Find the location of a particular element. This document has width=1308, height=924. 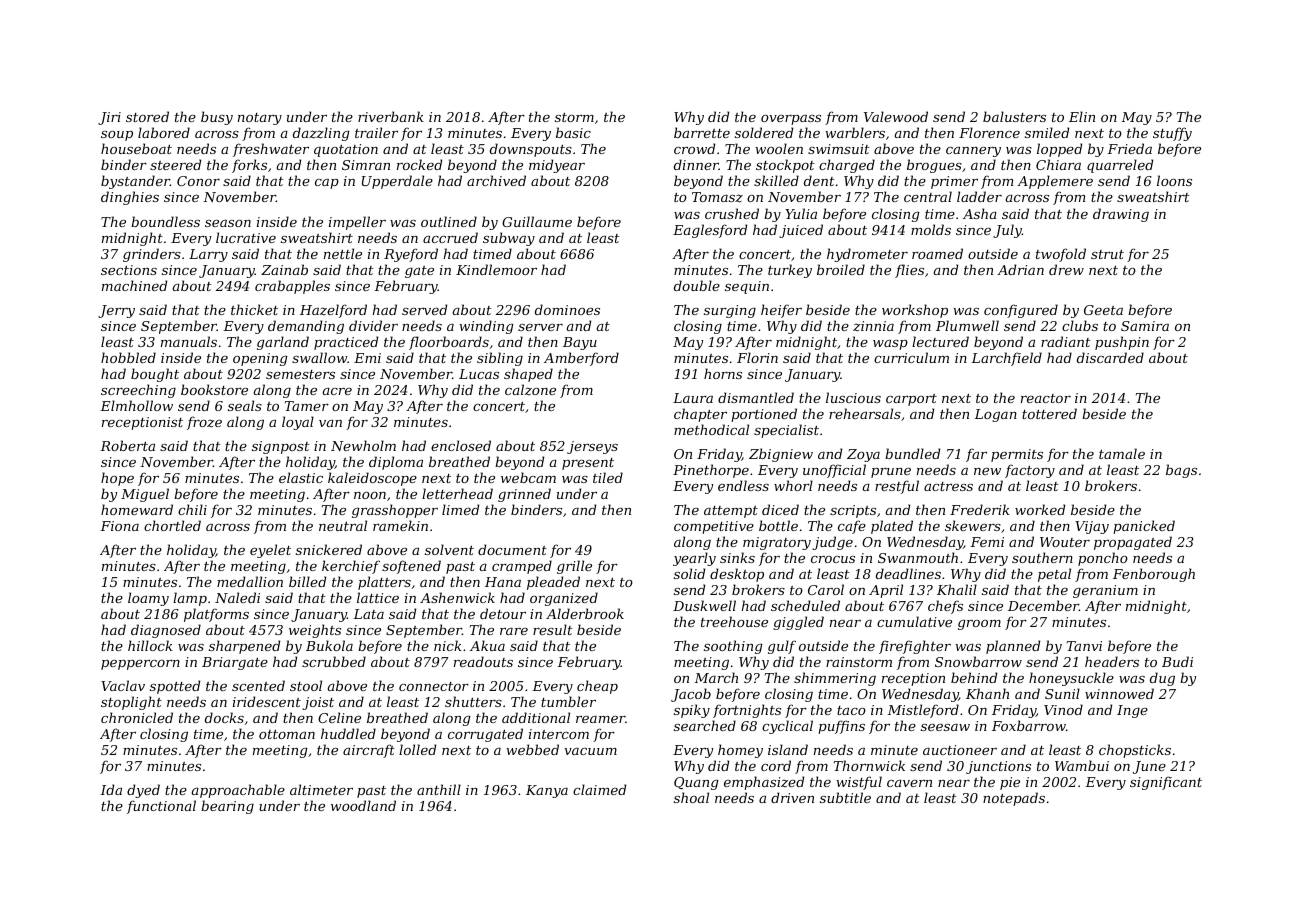

woodland is located at coordinates (363, 805).
